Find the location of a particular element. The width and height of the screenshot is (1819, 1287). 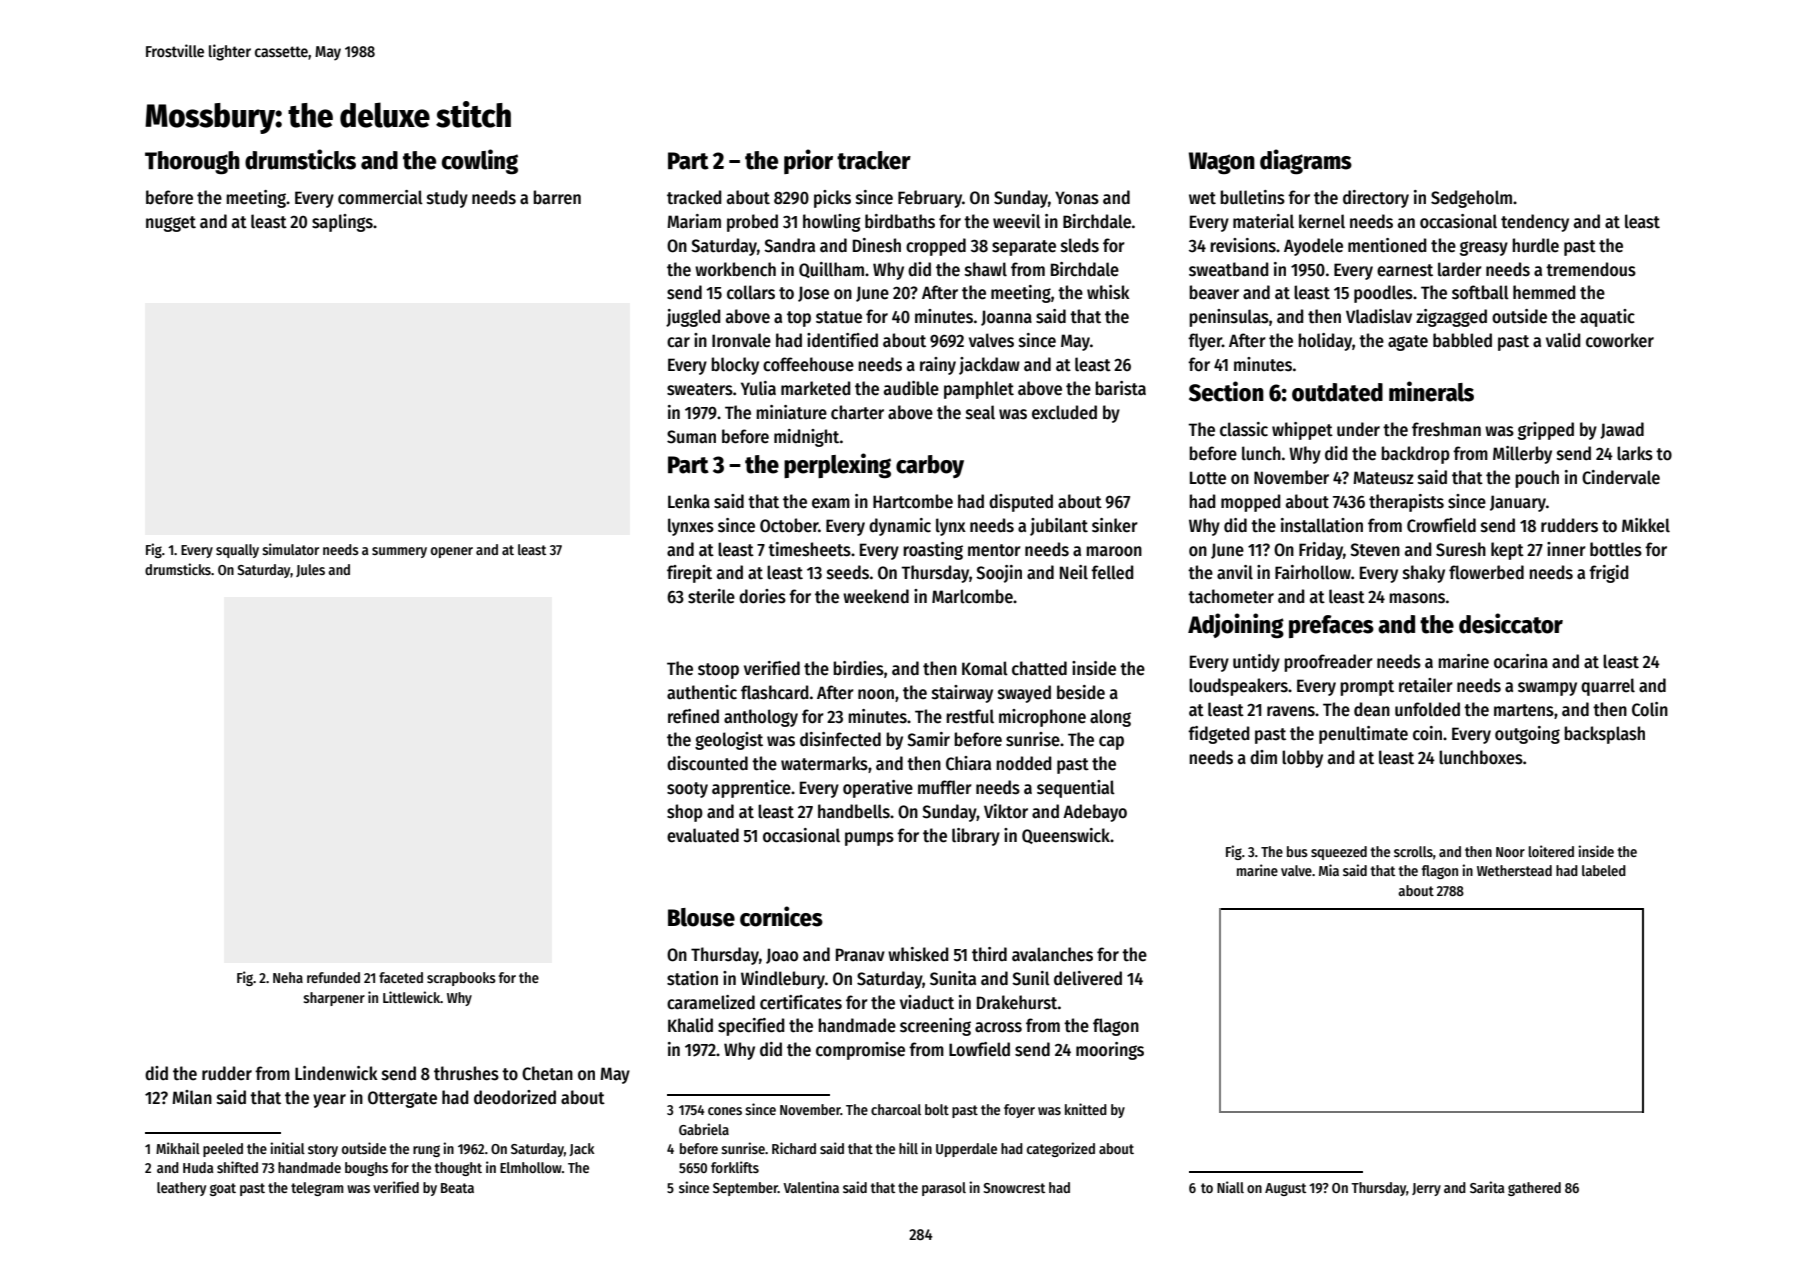

thought is located at coordinates (458, 1169).
